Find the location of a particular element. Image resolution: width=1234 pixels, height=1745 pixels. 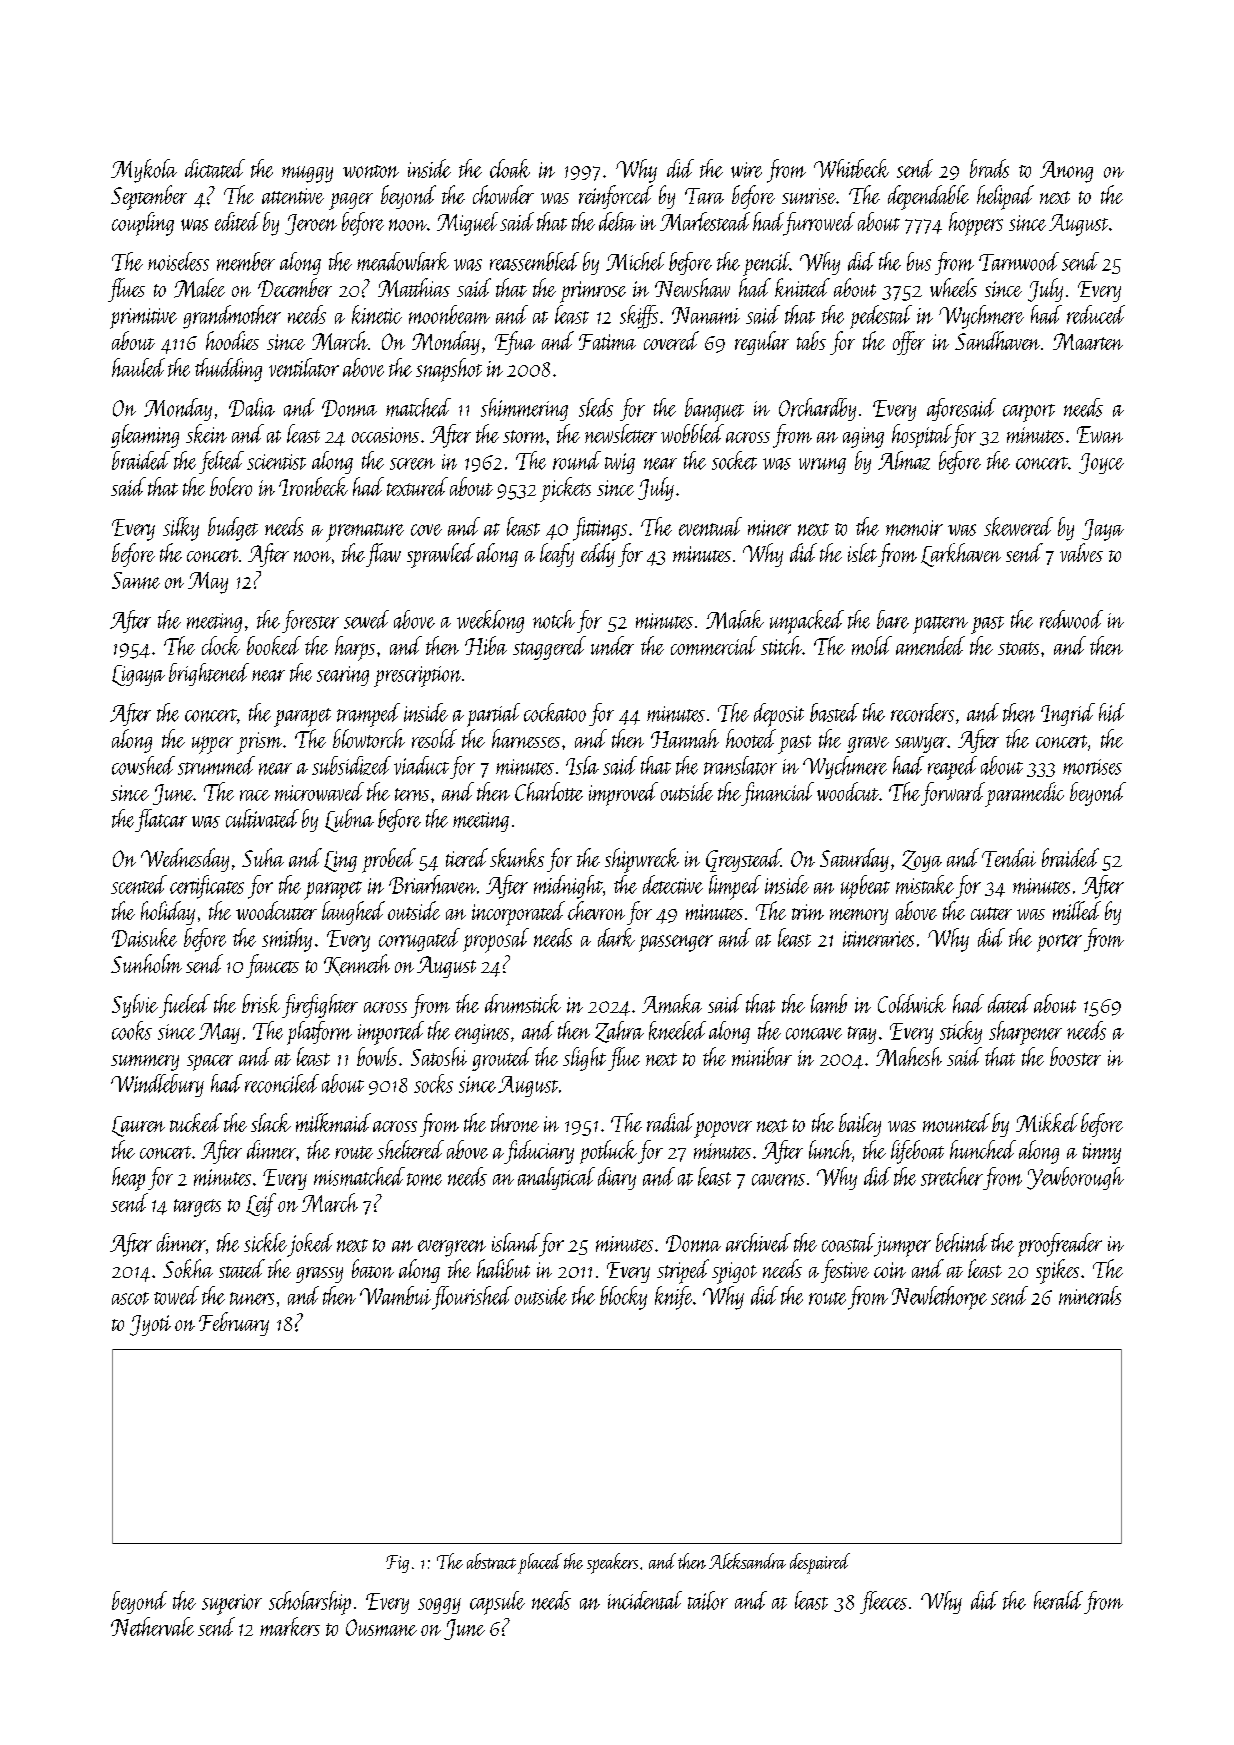

fiduciary is located at coordinates (539, 1152).
